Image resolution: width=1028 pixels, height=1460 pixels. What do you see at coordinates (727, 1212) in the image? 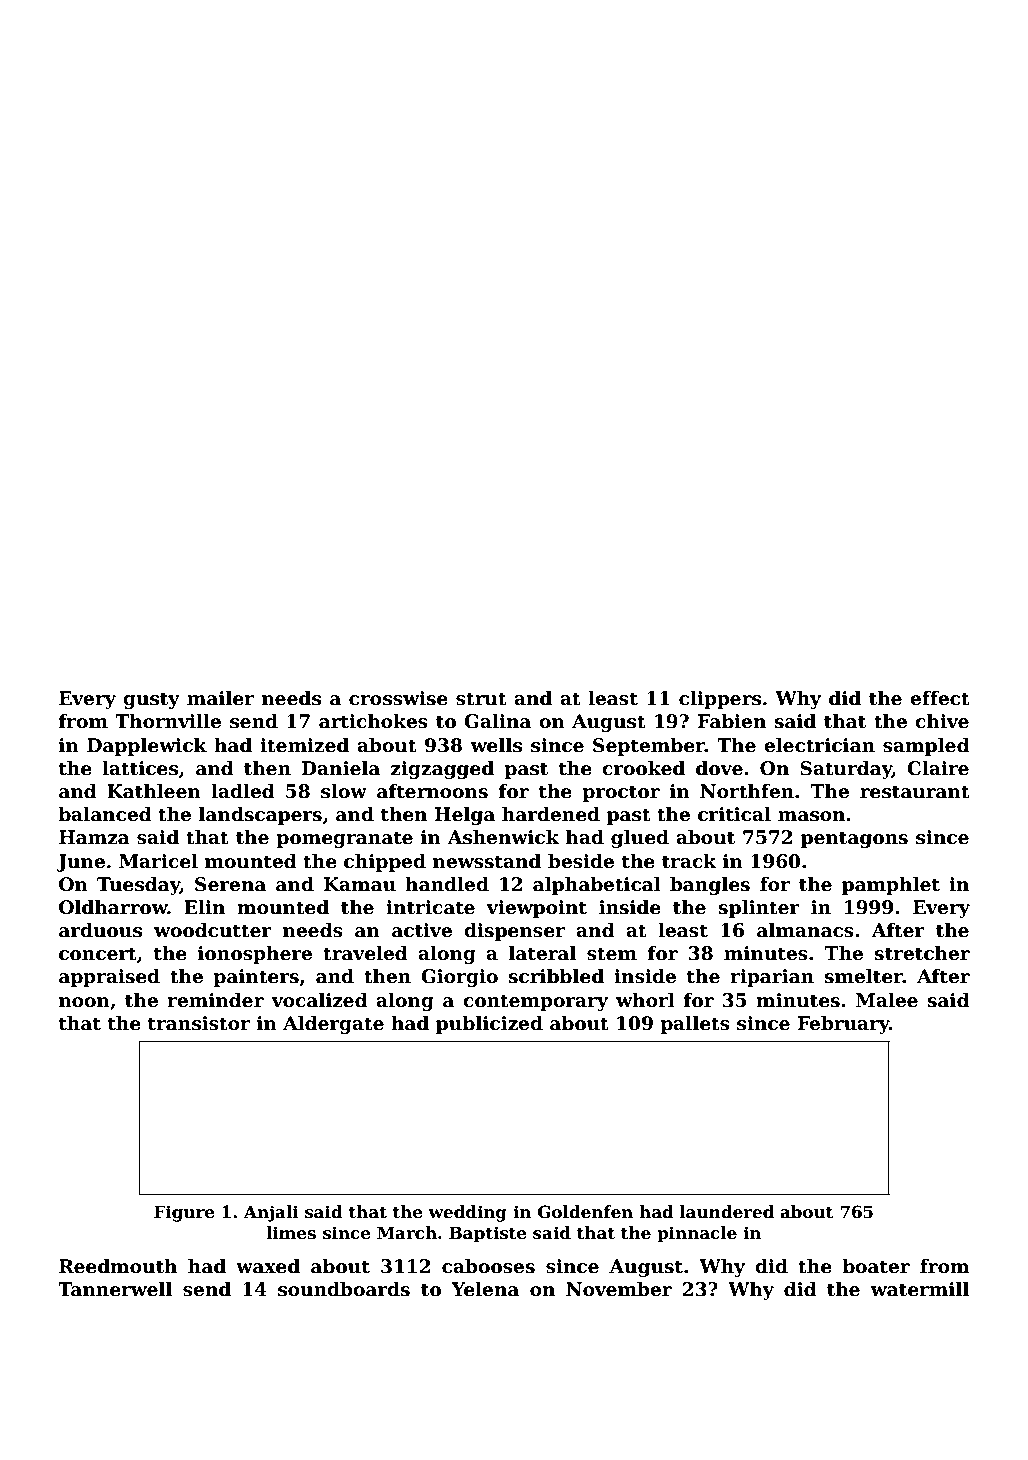
I see `laundered` at bounding box center [727, 1212].
